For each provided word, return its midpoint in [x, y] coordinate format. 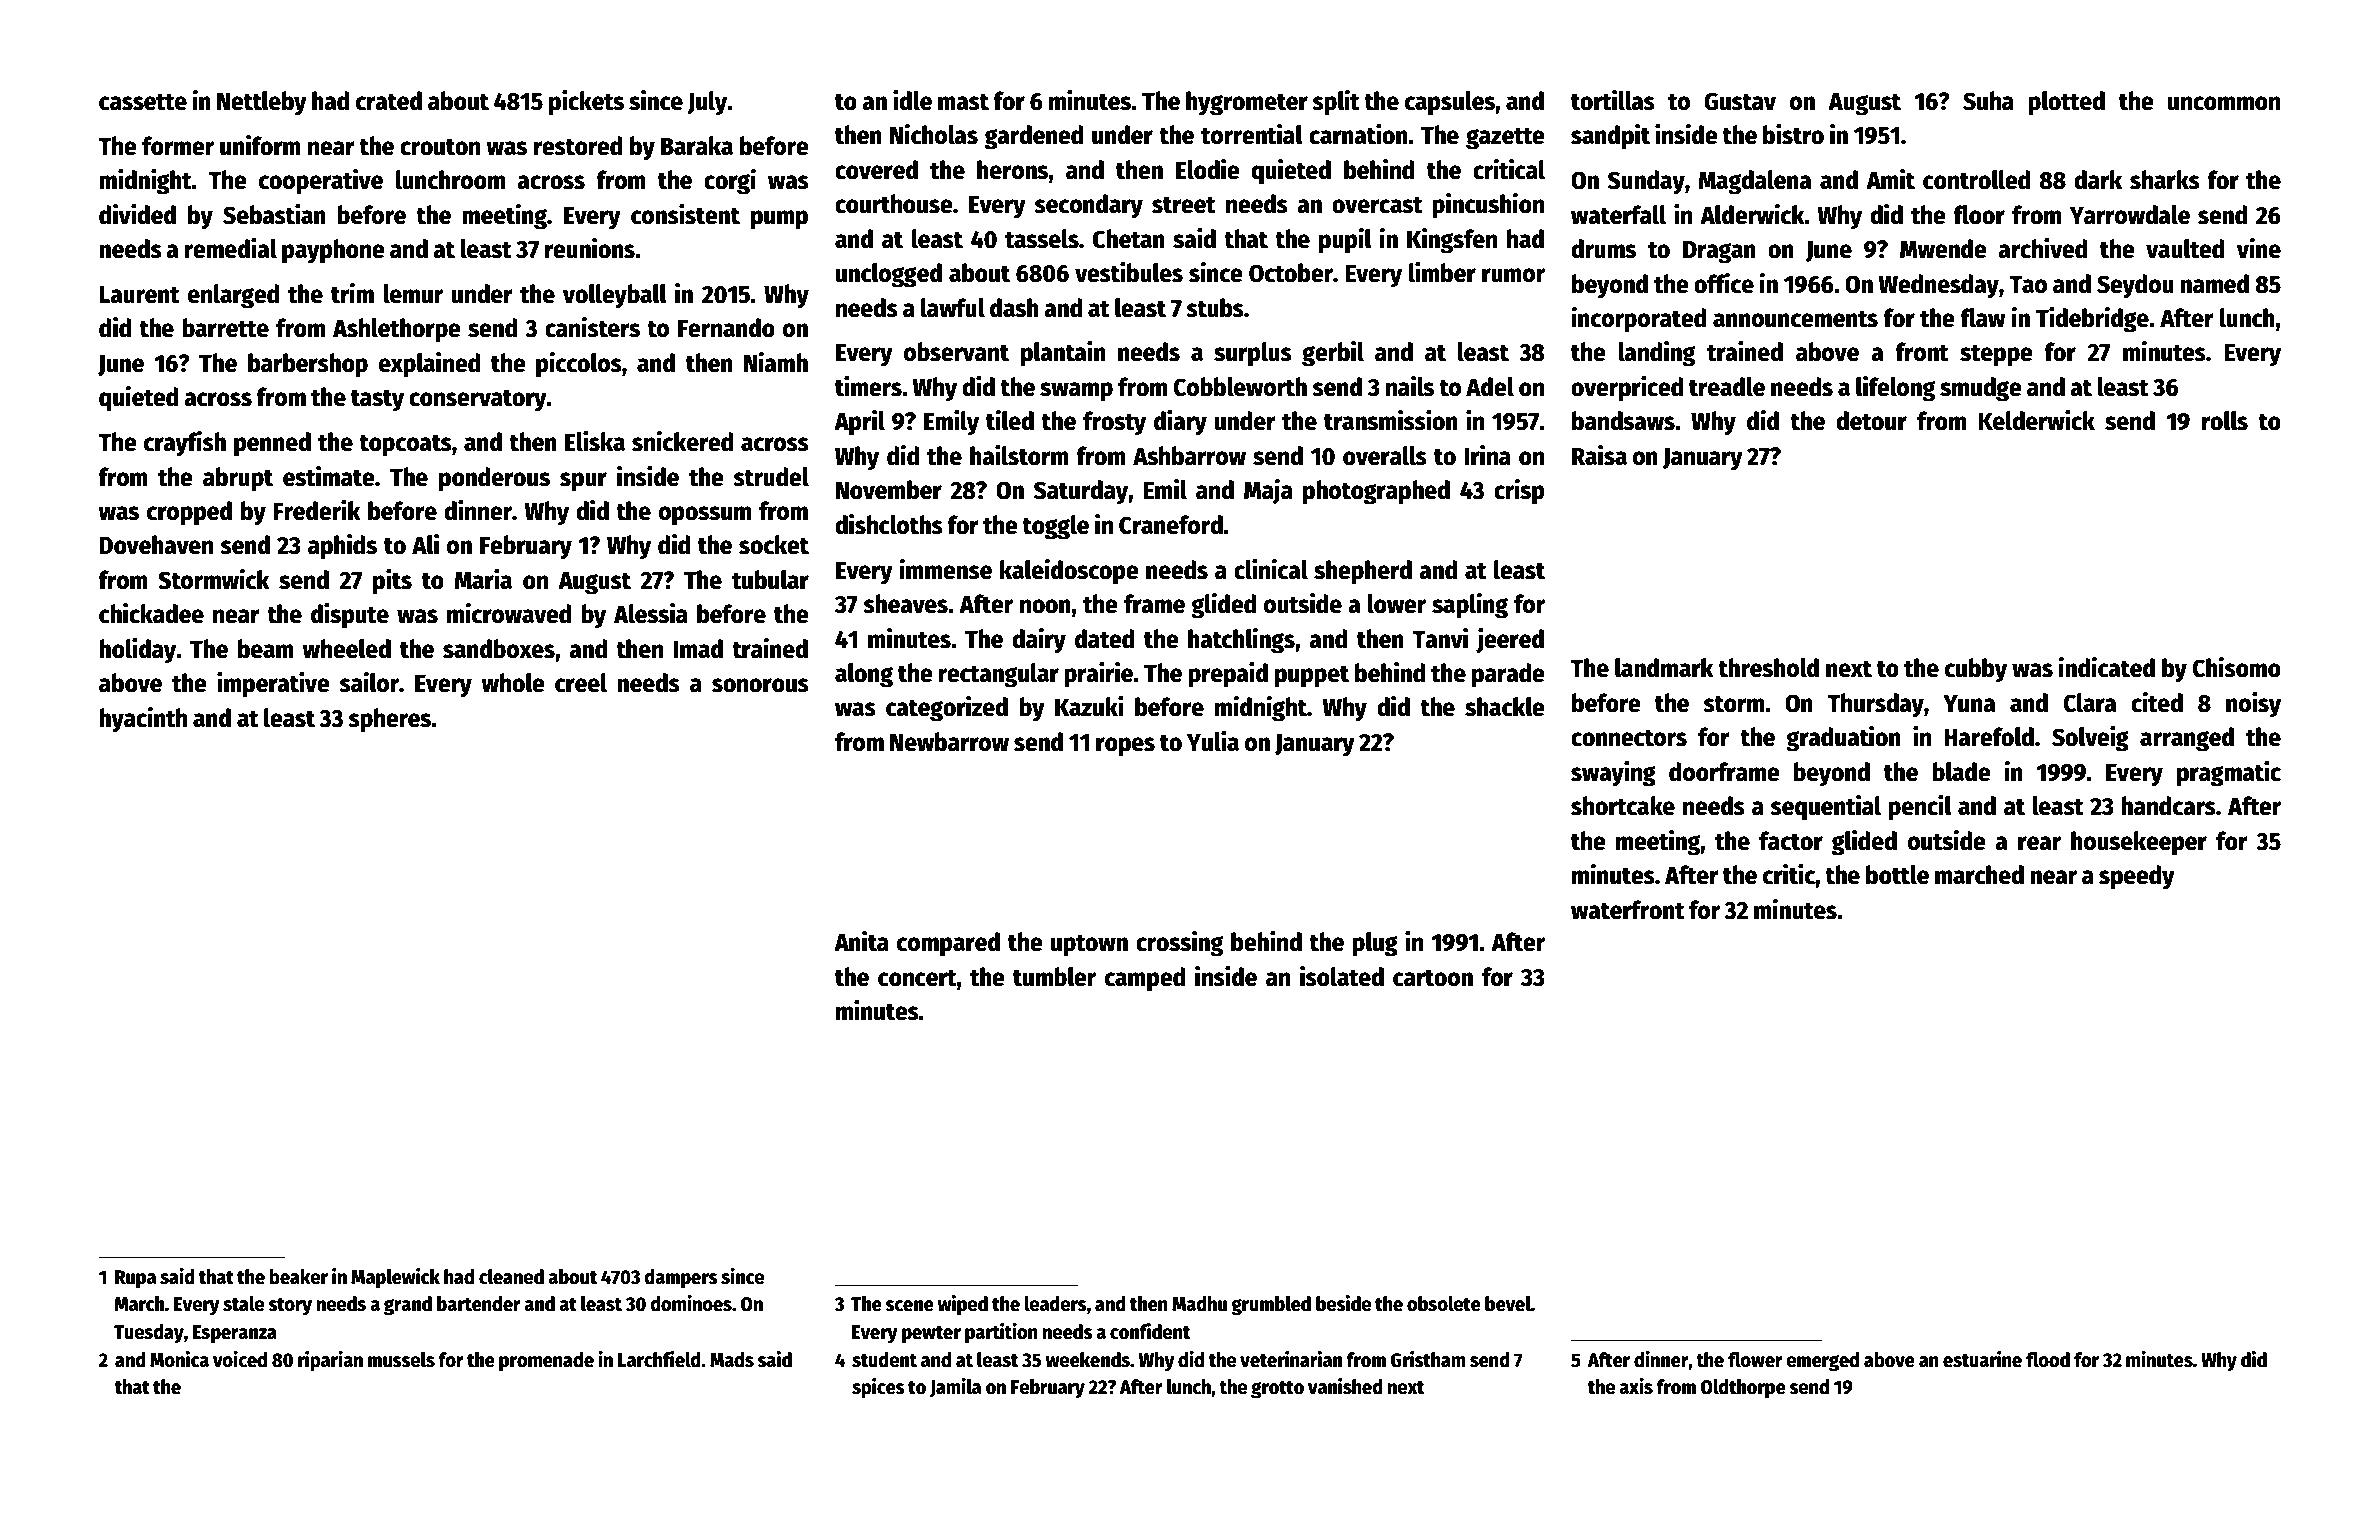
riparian [330, 1361]
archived [2043, 248]
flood [2048, 1360]
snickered [683, 441]
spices [878, 1388]
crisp [1519, 492]
